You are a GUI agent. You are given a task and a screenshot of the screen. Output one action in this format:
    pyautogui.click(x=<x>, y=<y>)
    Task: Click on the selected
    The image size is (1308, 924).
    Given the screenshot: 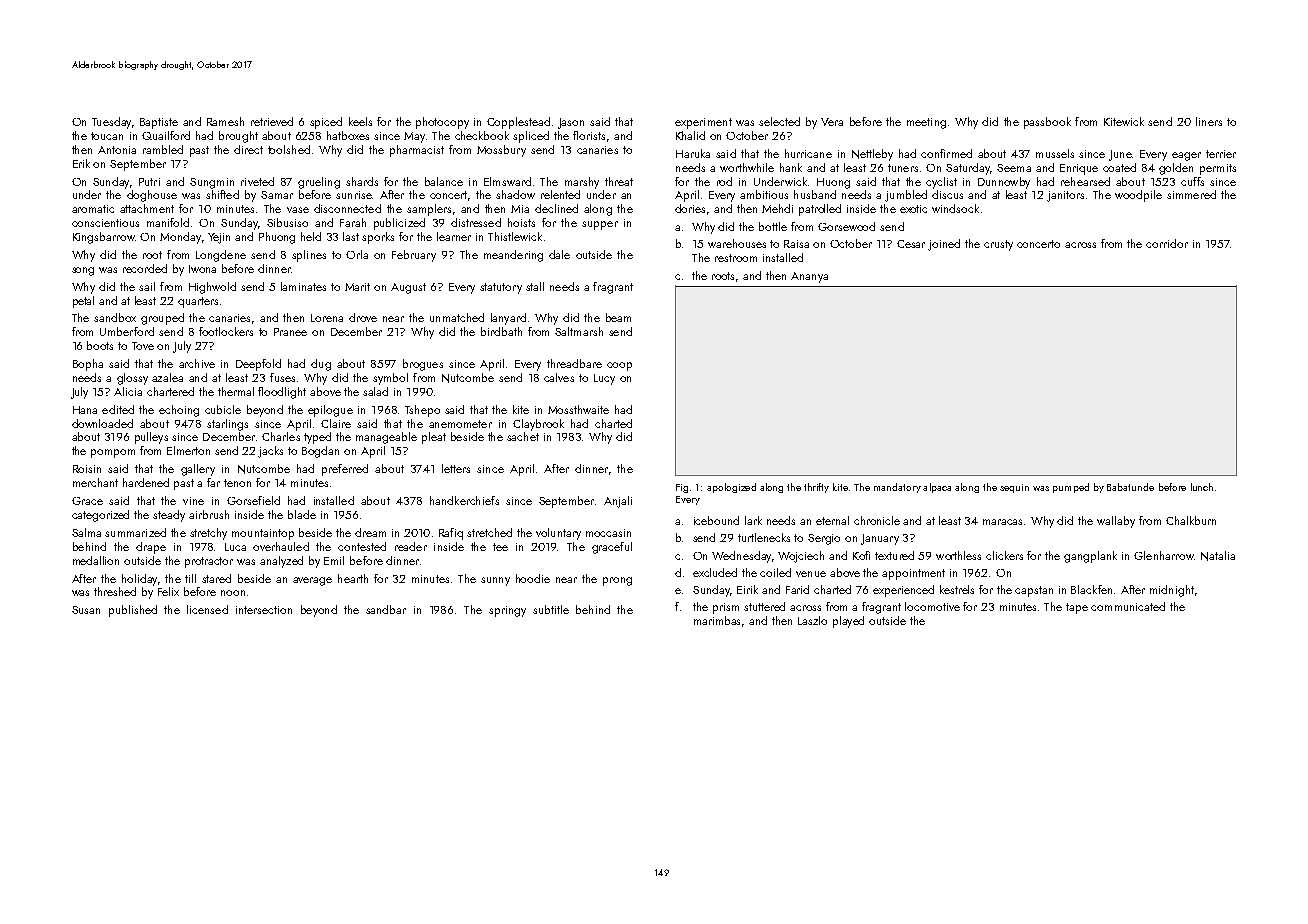 What is the action you would take?
    pyautogui.click(x=779, y=121)
